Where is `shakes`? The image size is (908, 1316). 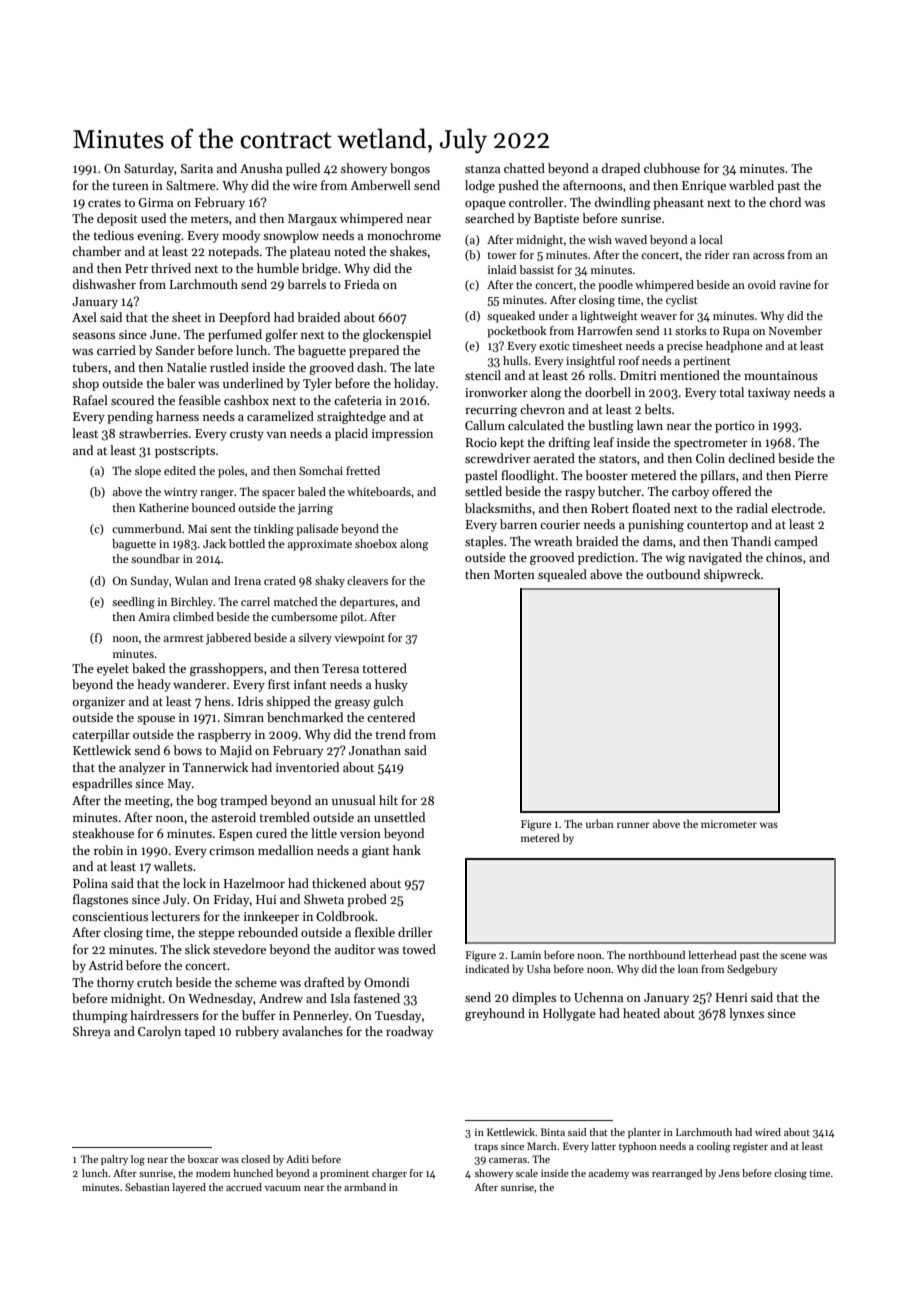
shakes is located at coordinates (408, 251).
